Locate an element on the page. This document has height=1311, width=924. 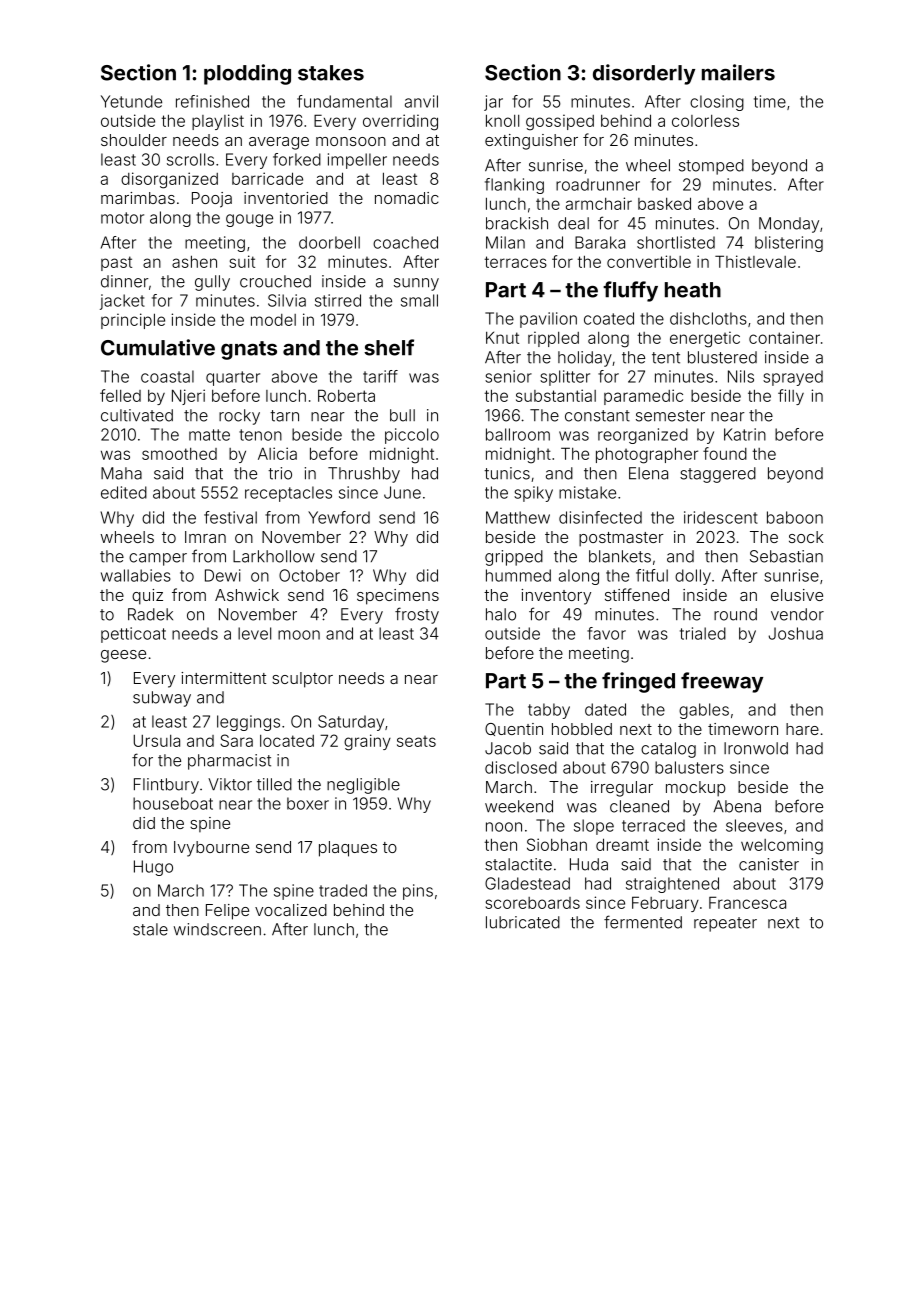
marimbas is located at coordinates (138, 198).
